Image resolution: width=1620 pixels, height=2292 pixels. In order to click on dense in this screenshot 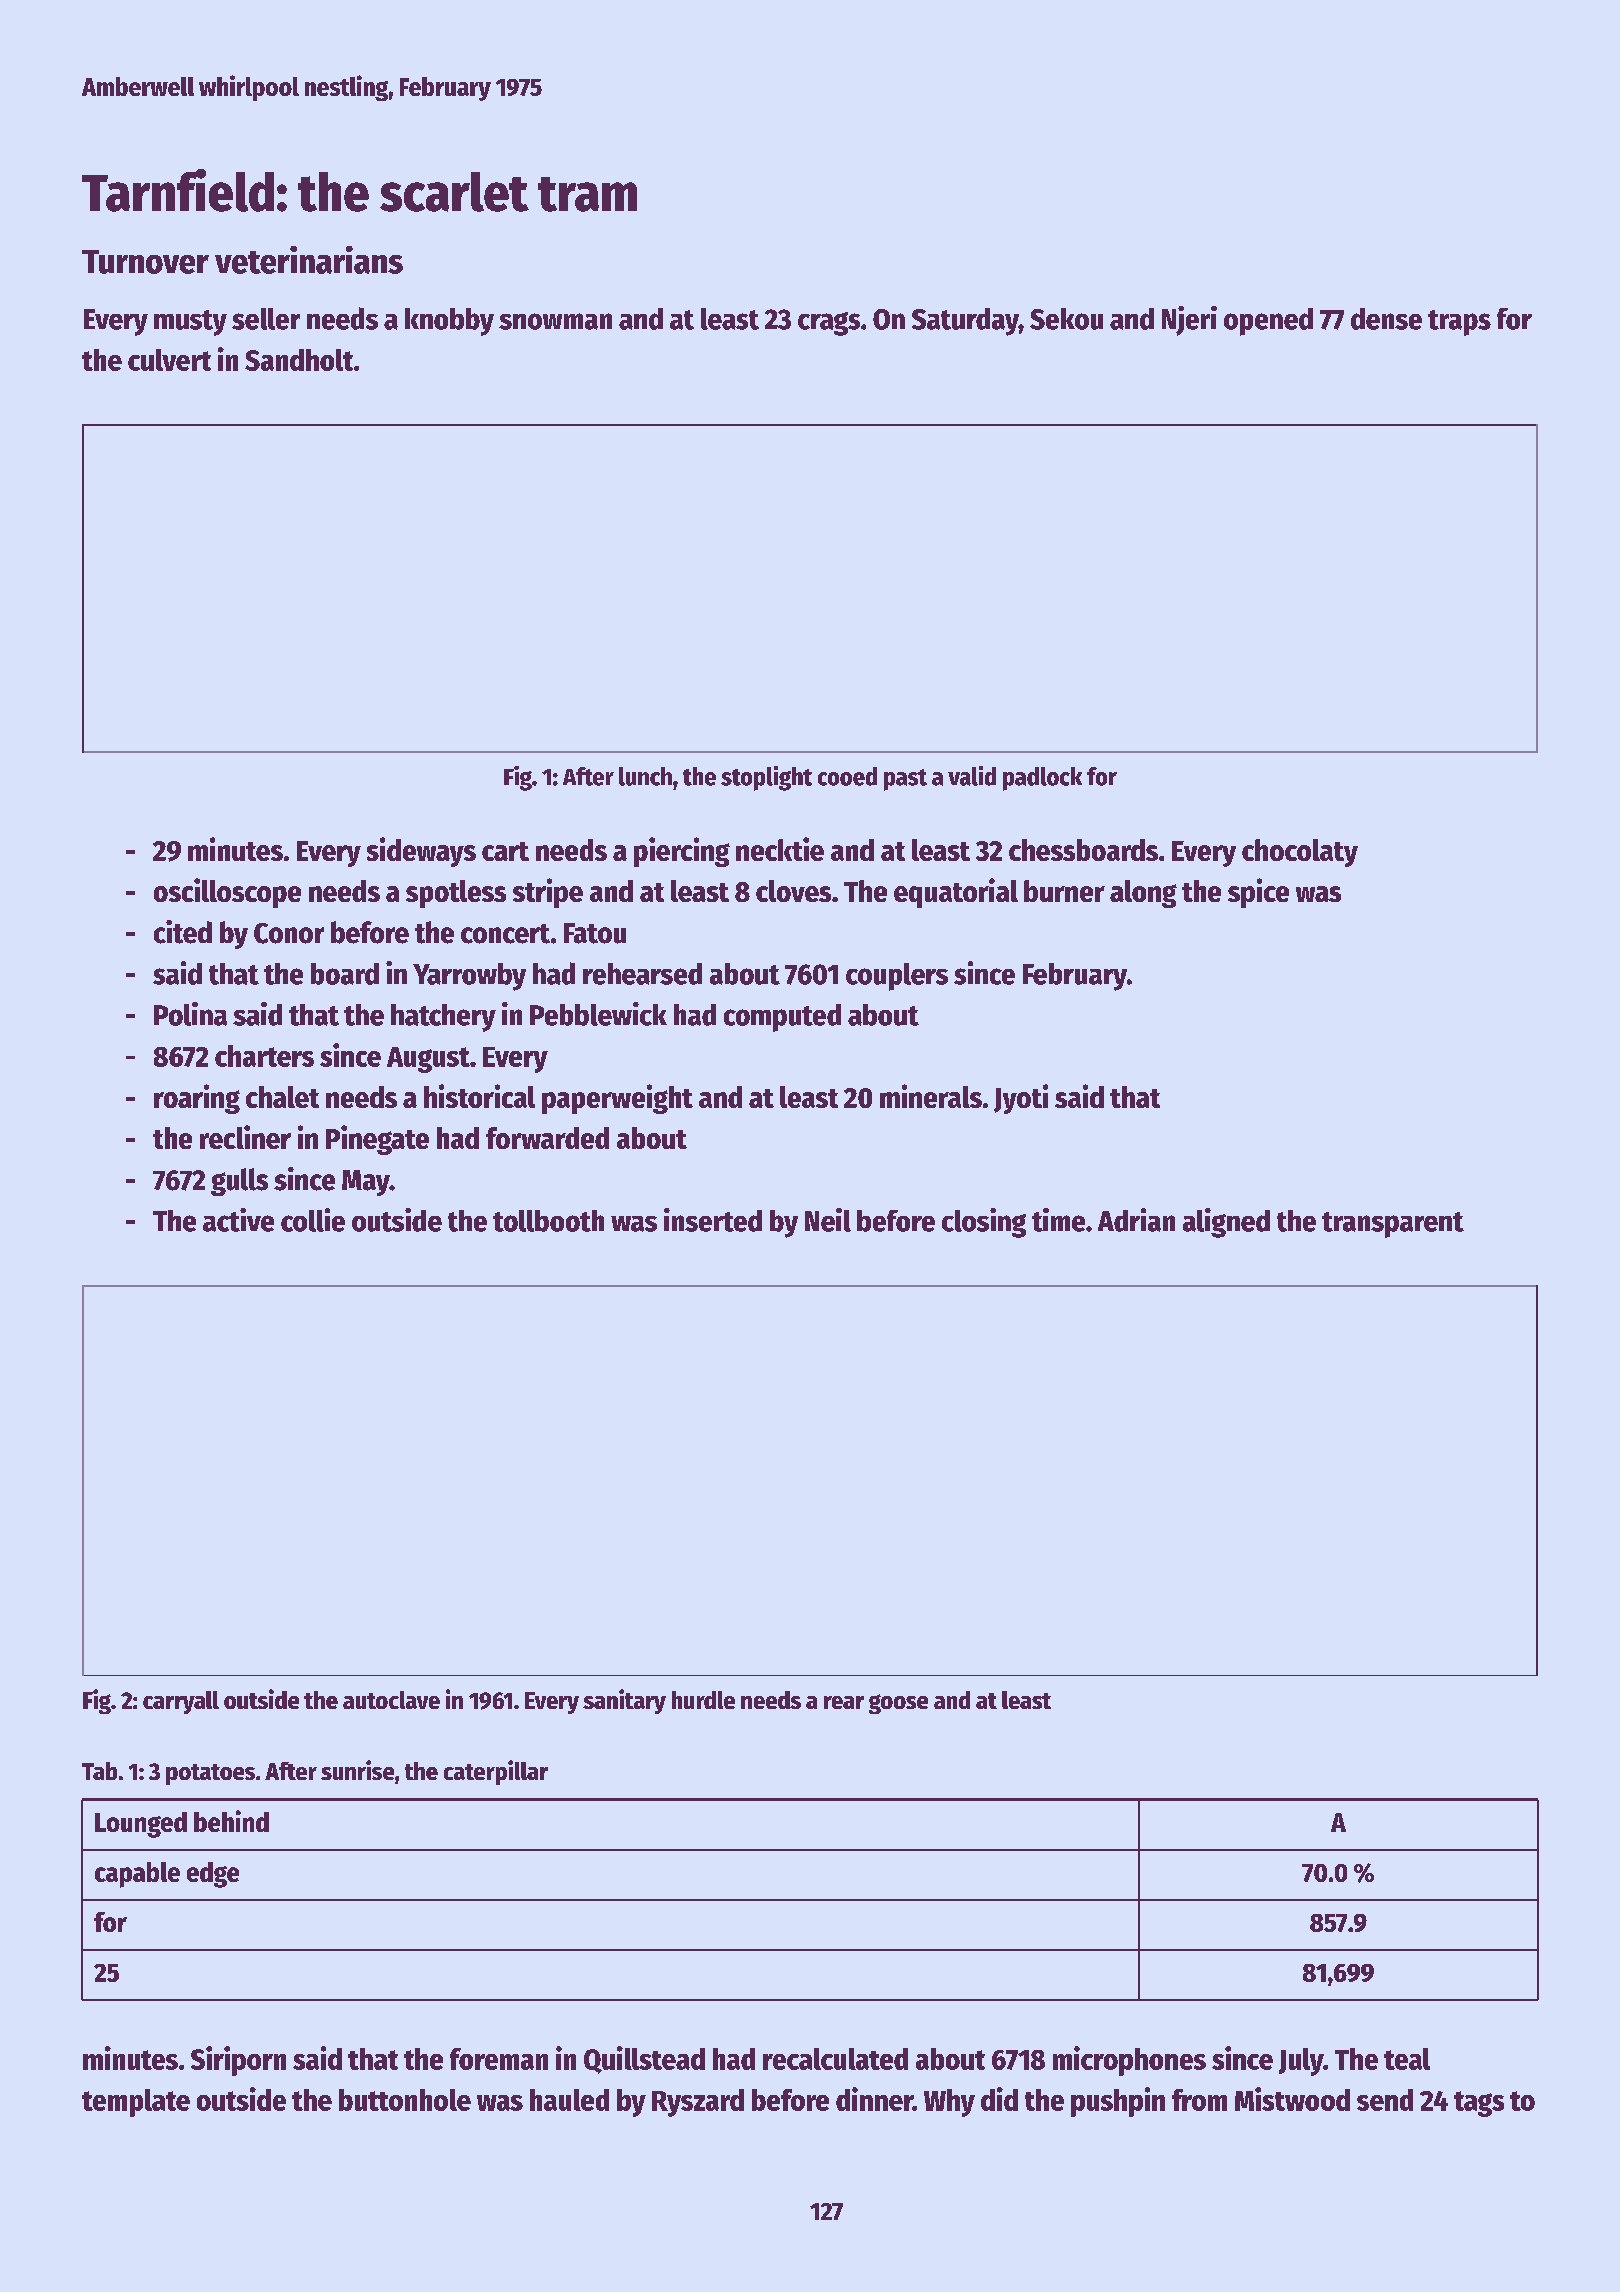, I will do `click(1386, 319)`.
